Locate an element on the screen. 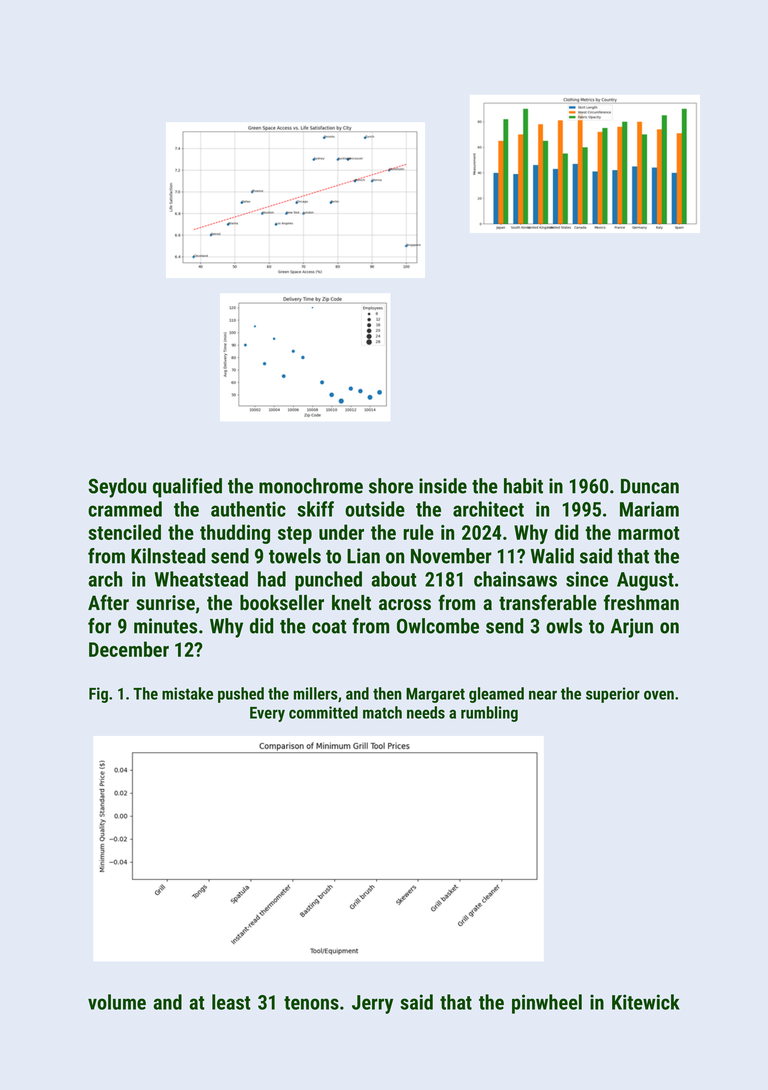  monochrome is located at coordinates (311, 486).
